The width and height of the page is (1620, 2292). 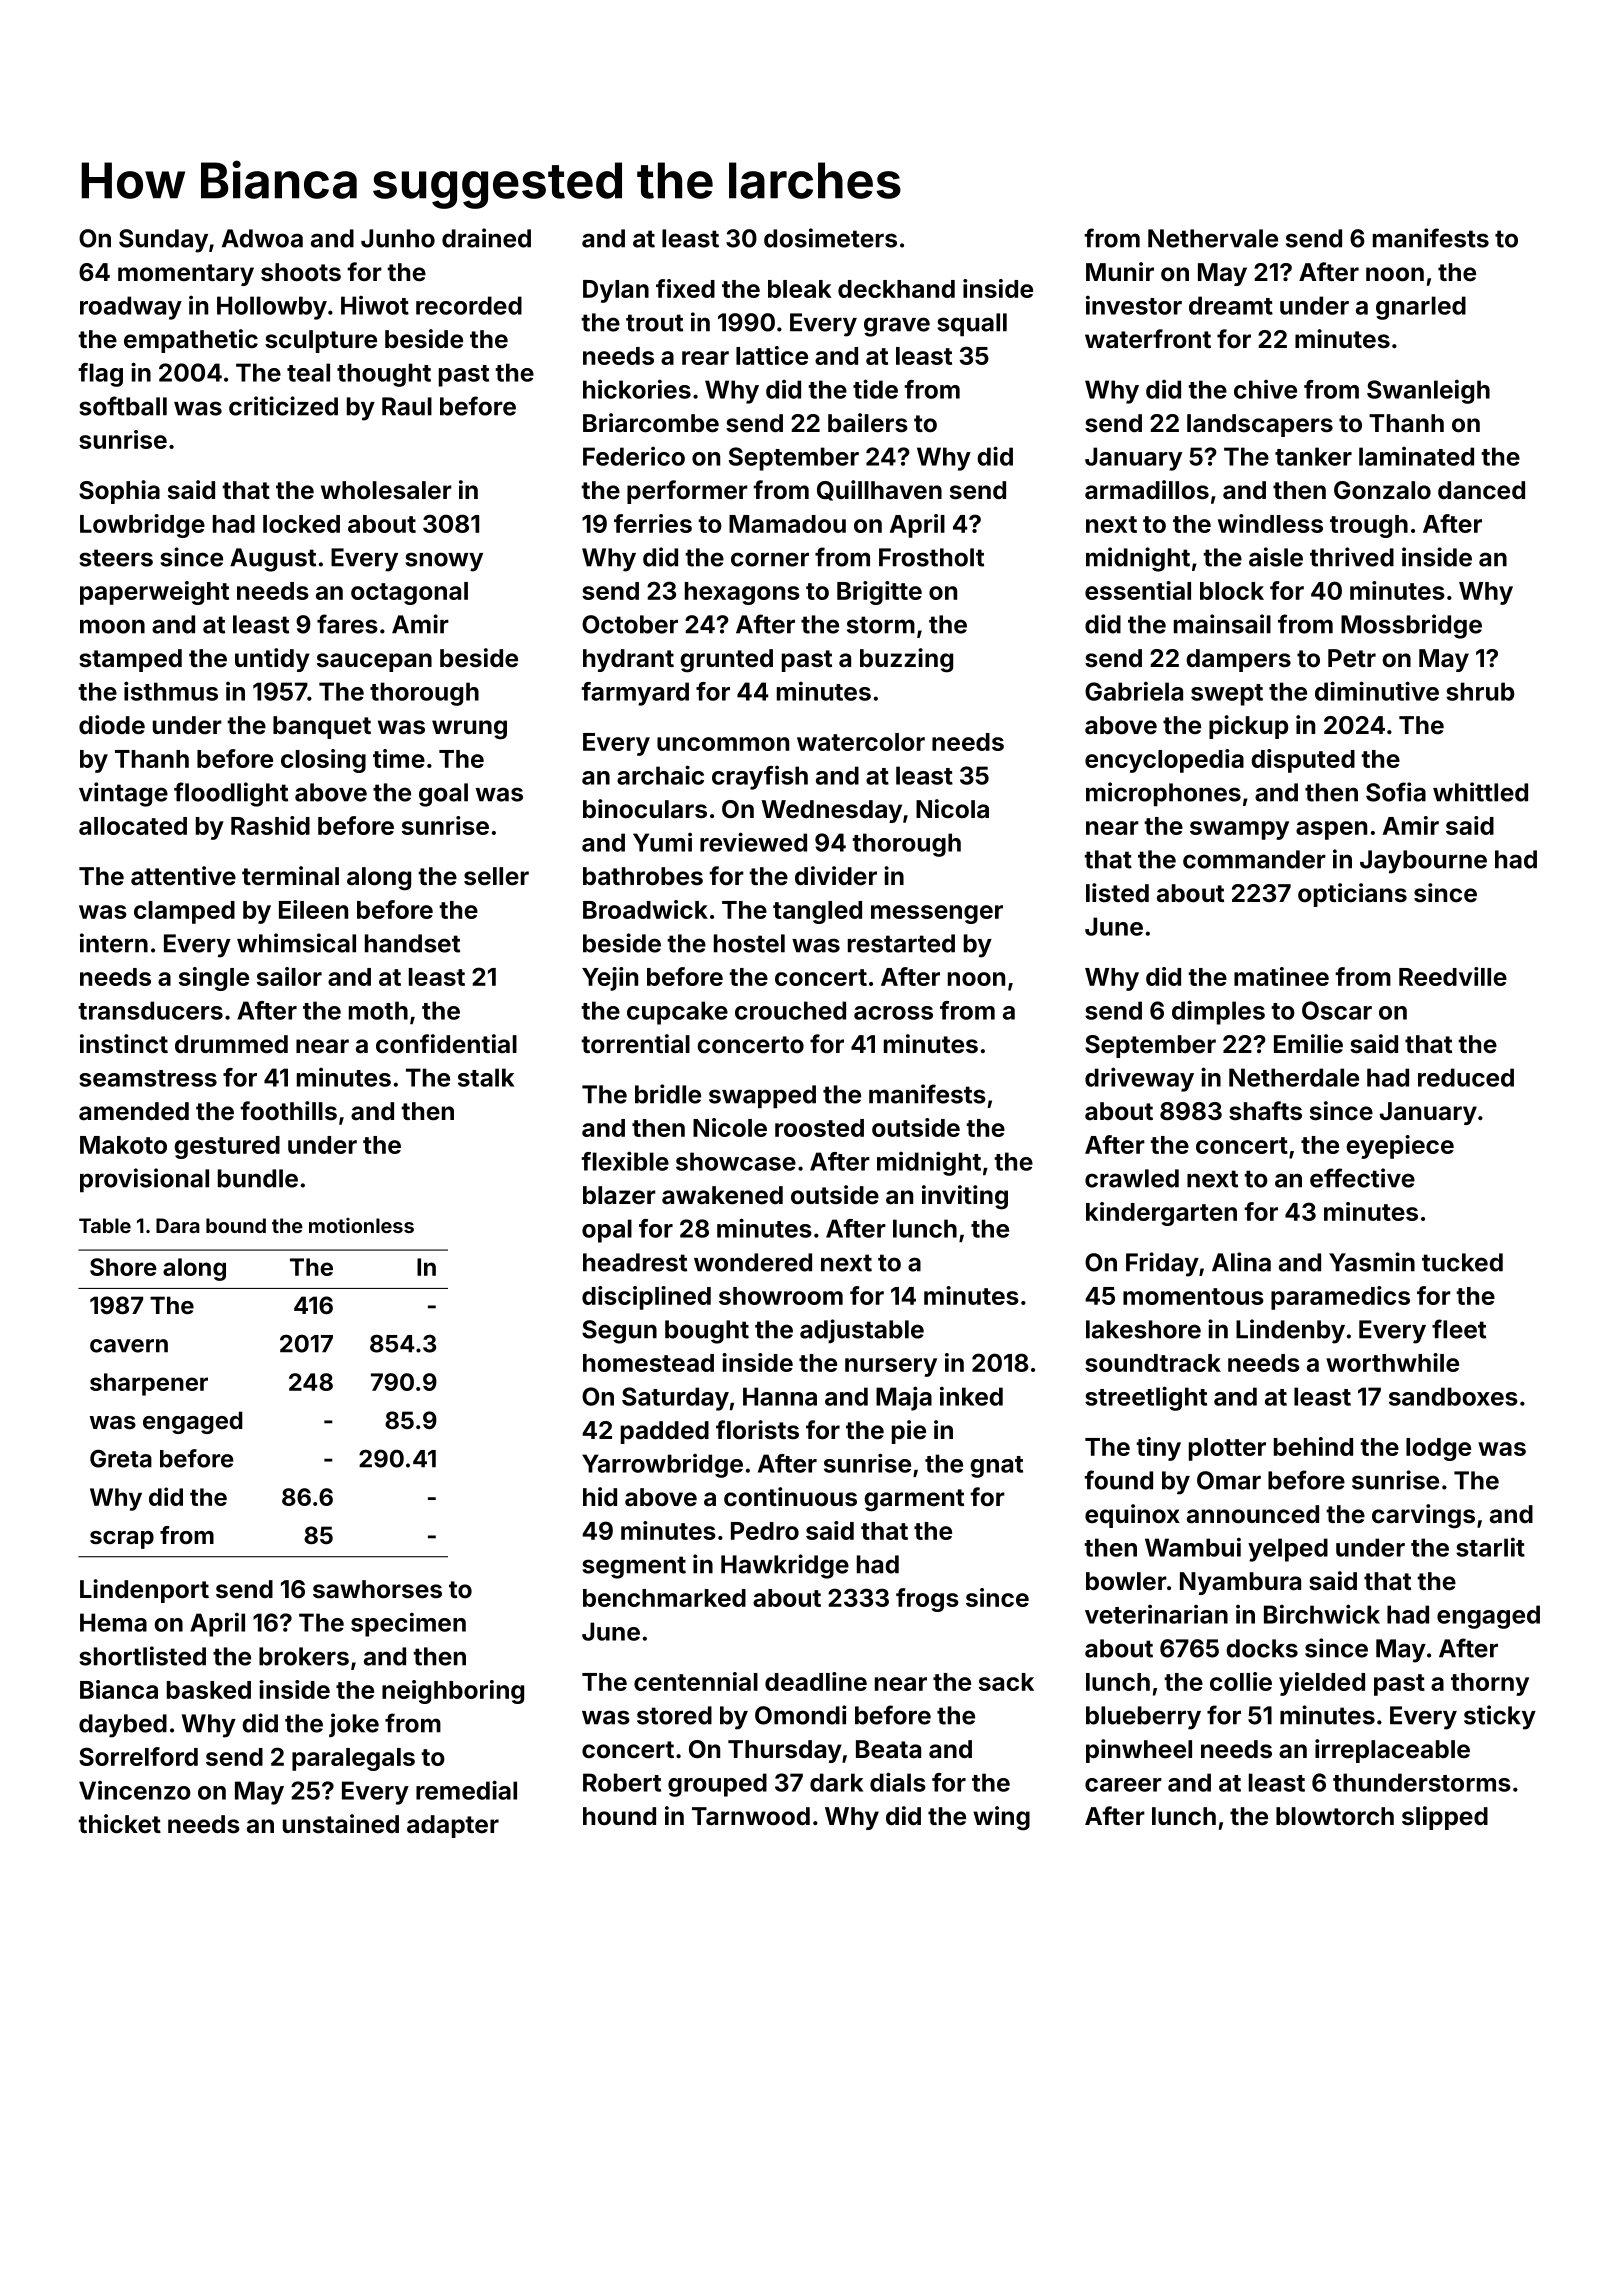 What do you see at coordinates (1322, 1614) in the page?
I see `Birchwick` at bounding box center [1322, 1614].
